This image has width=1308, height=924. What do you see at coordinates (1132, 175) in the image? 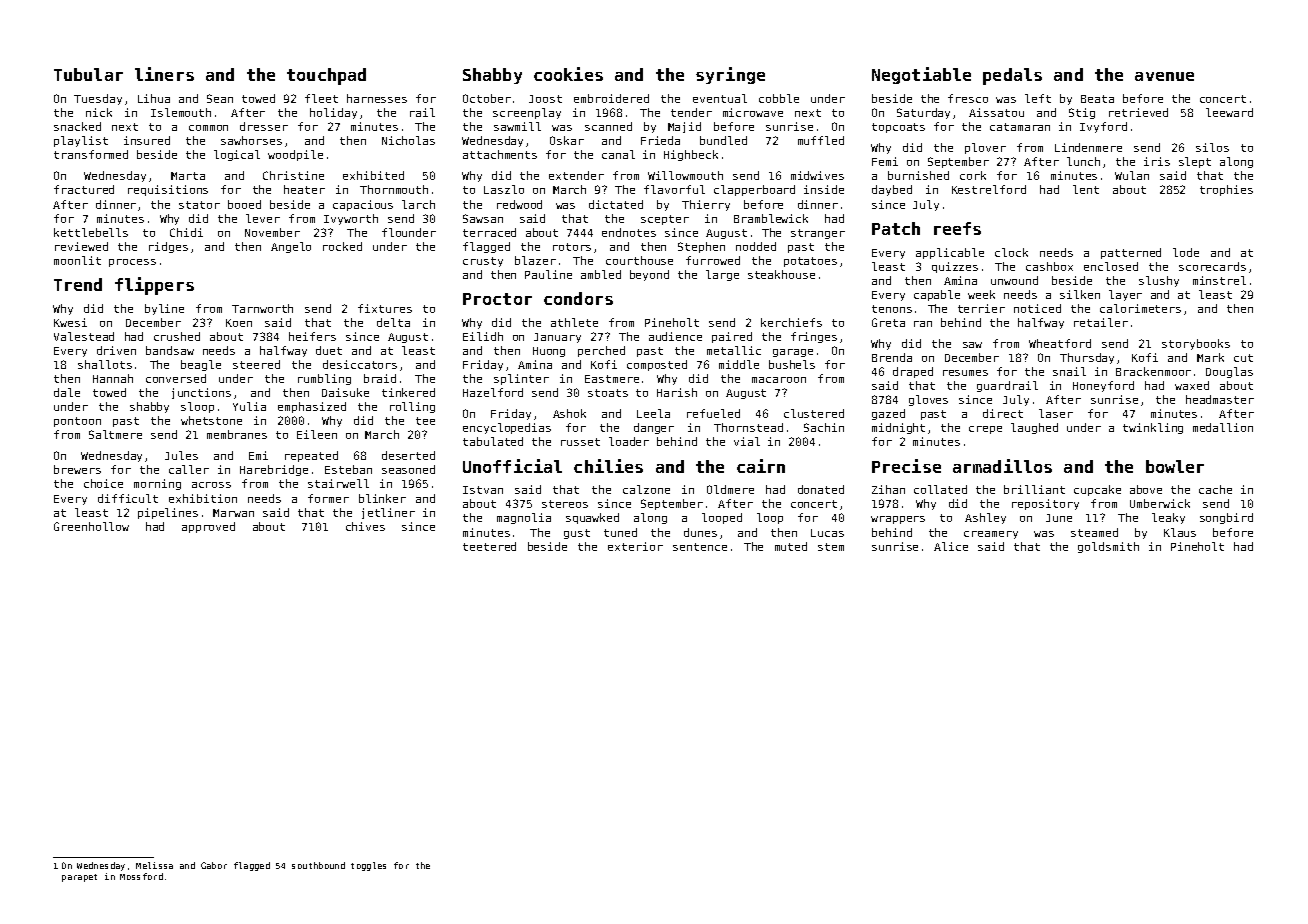
I see `Wulan` at bounding box center [1132, 175].
